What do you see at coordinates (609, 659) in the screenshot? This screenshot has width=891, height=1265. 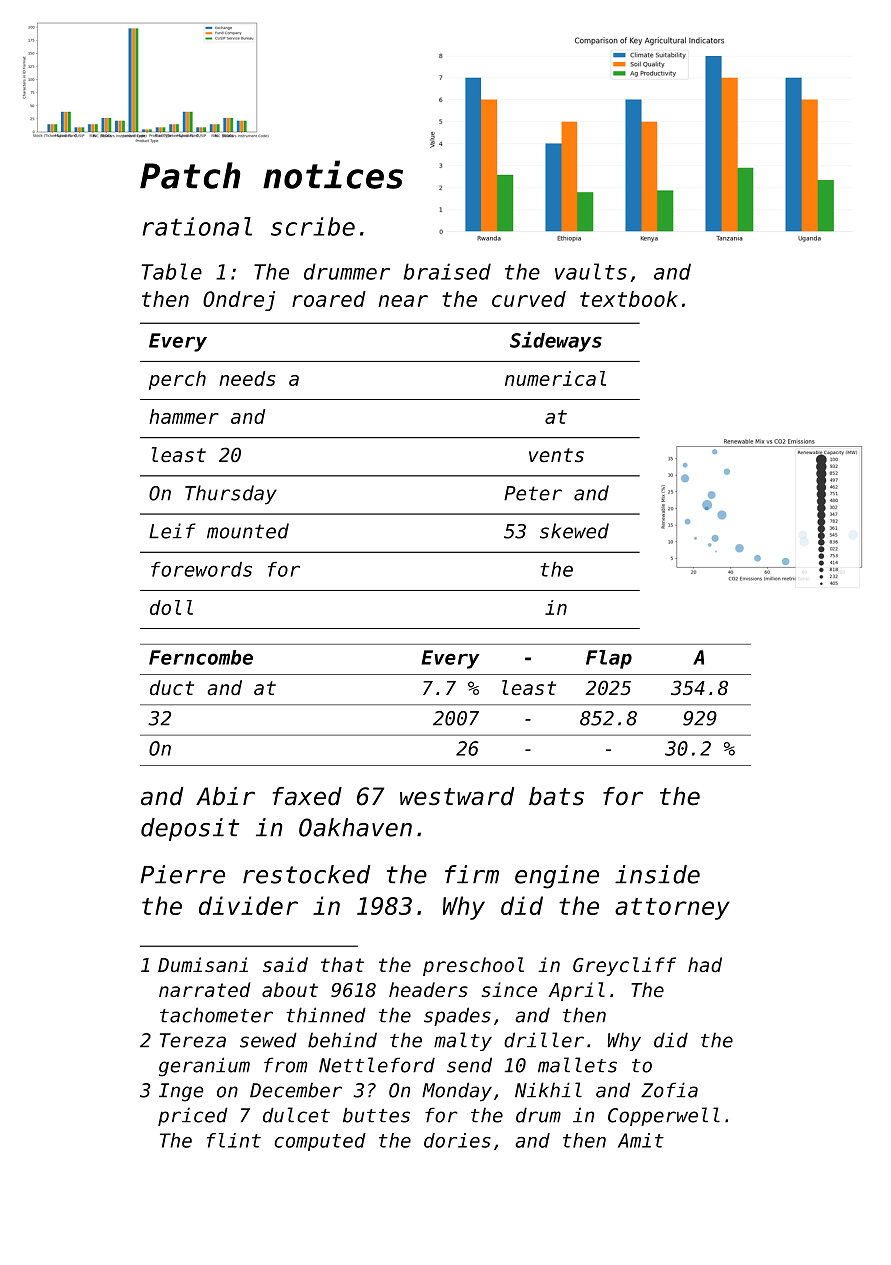 I see `Flap` at bounding box center [609, 659].
